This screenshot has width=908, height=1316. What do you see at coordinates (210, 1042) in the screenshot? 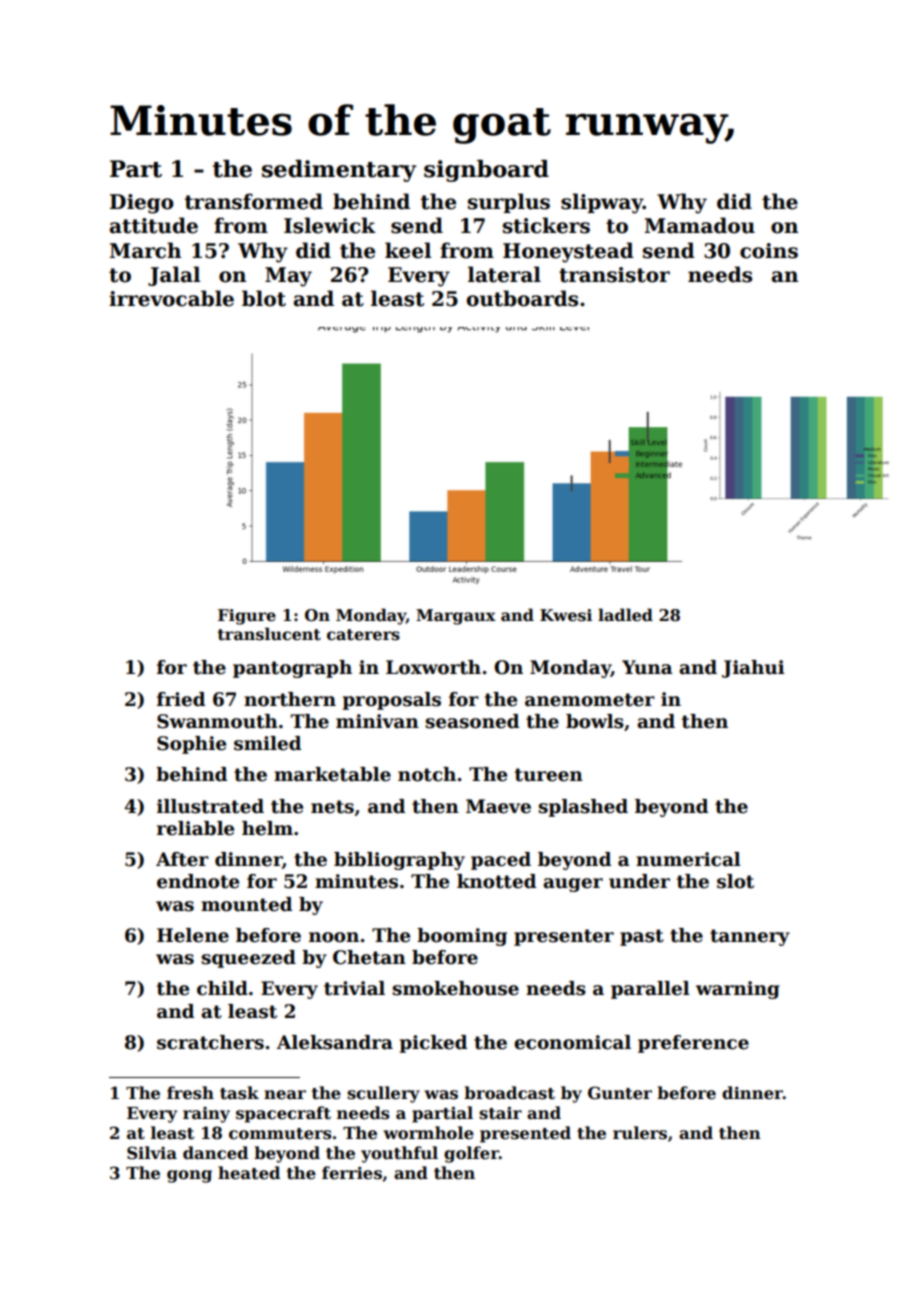
I see `scratchers` at bounding box center [210, 1042].
